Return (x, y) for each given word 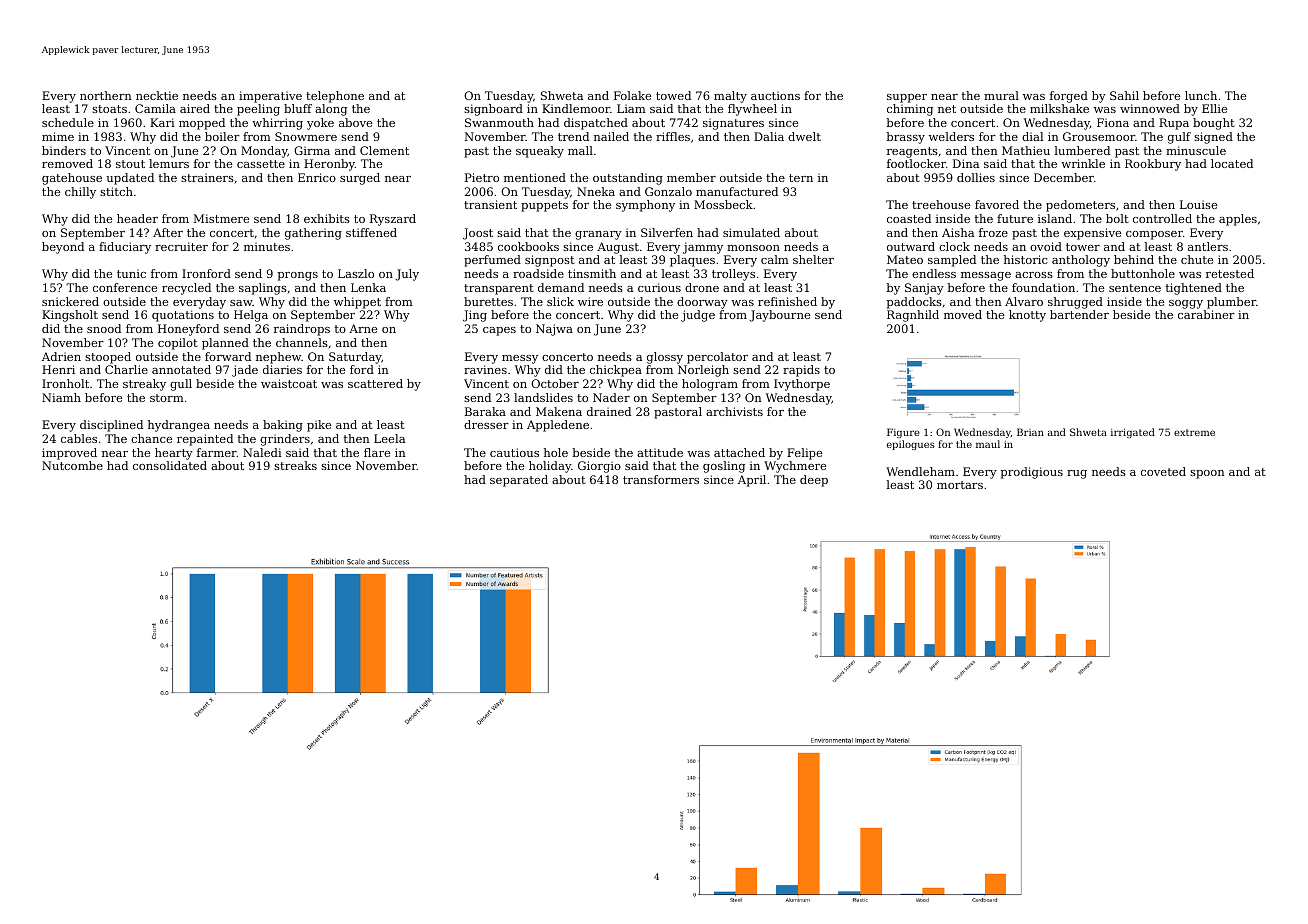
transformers (661, 479)
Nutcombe (72, 465)
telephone (335, 97)
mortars (960, 485)
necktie (157, 95)
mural (1001, 95)
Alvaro (1024, 301)
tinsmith (592, 273)
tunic (131, 273)
